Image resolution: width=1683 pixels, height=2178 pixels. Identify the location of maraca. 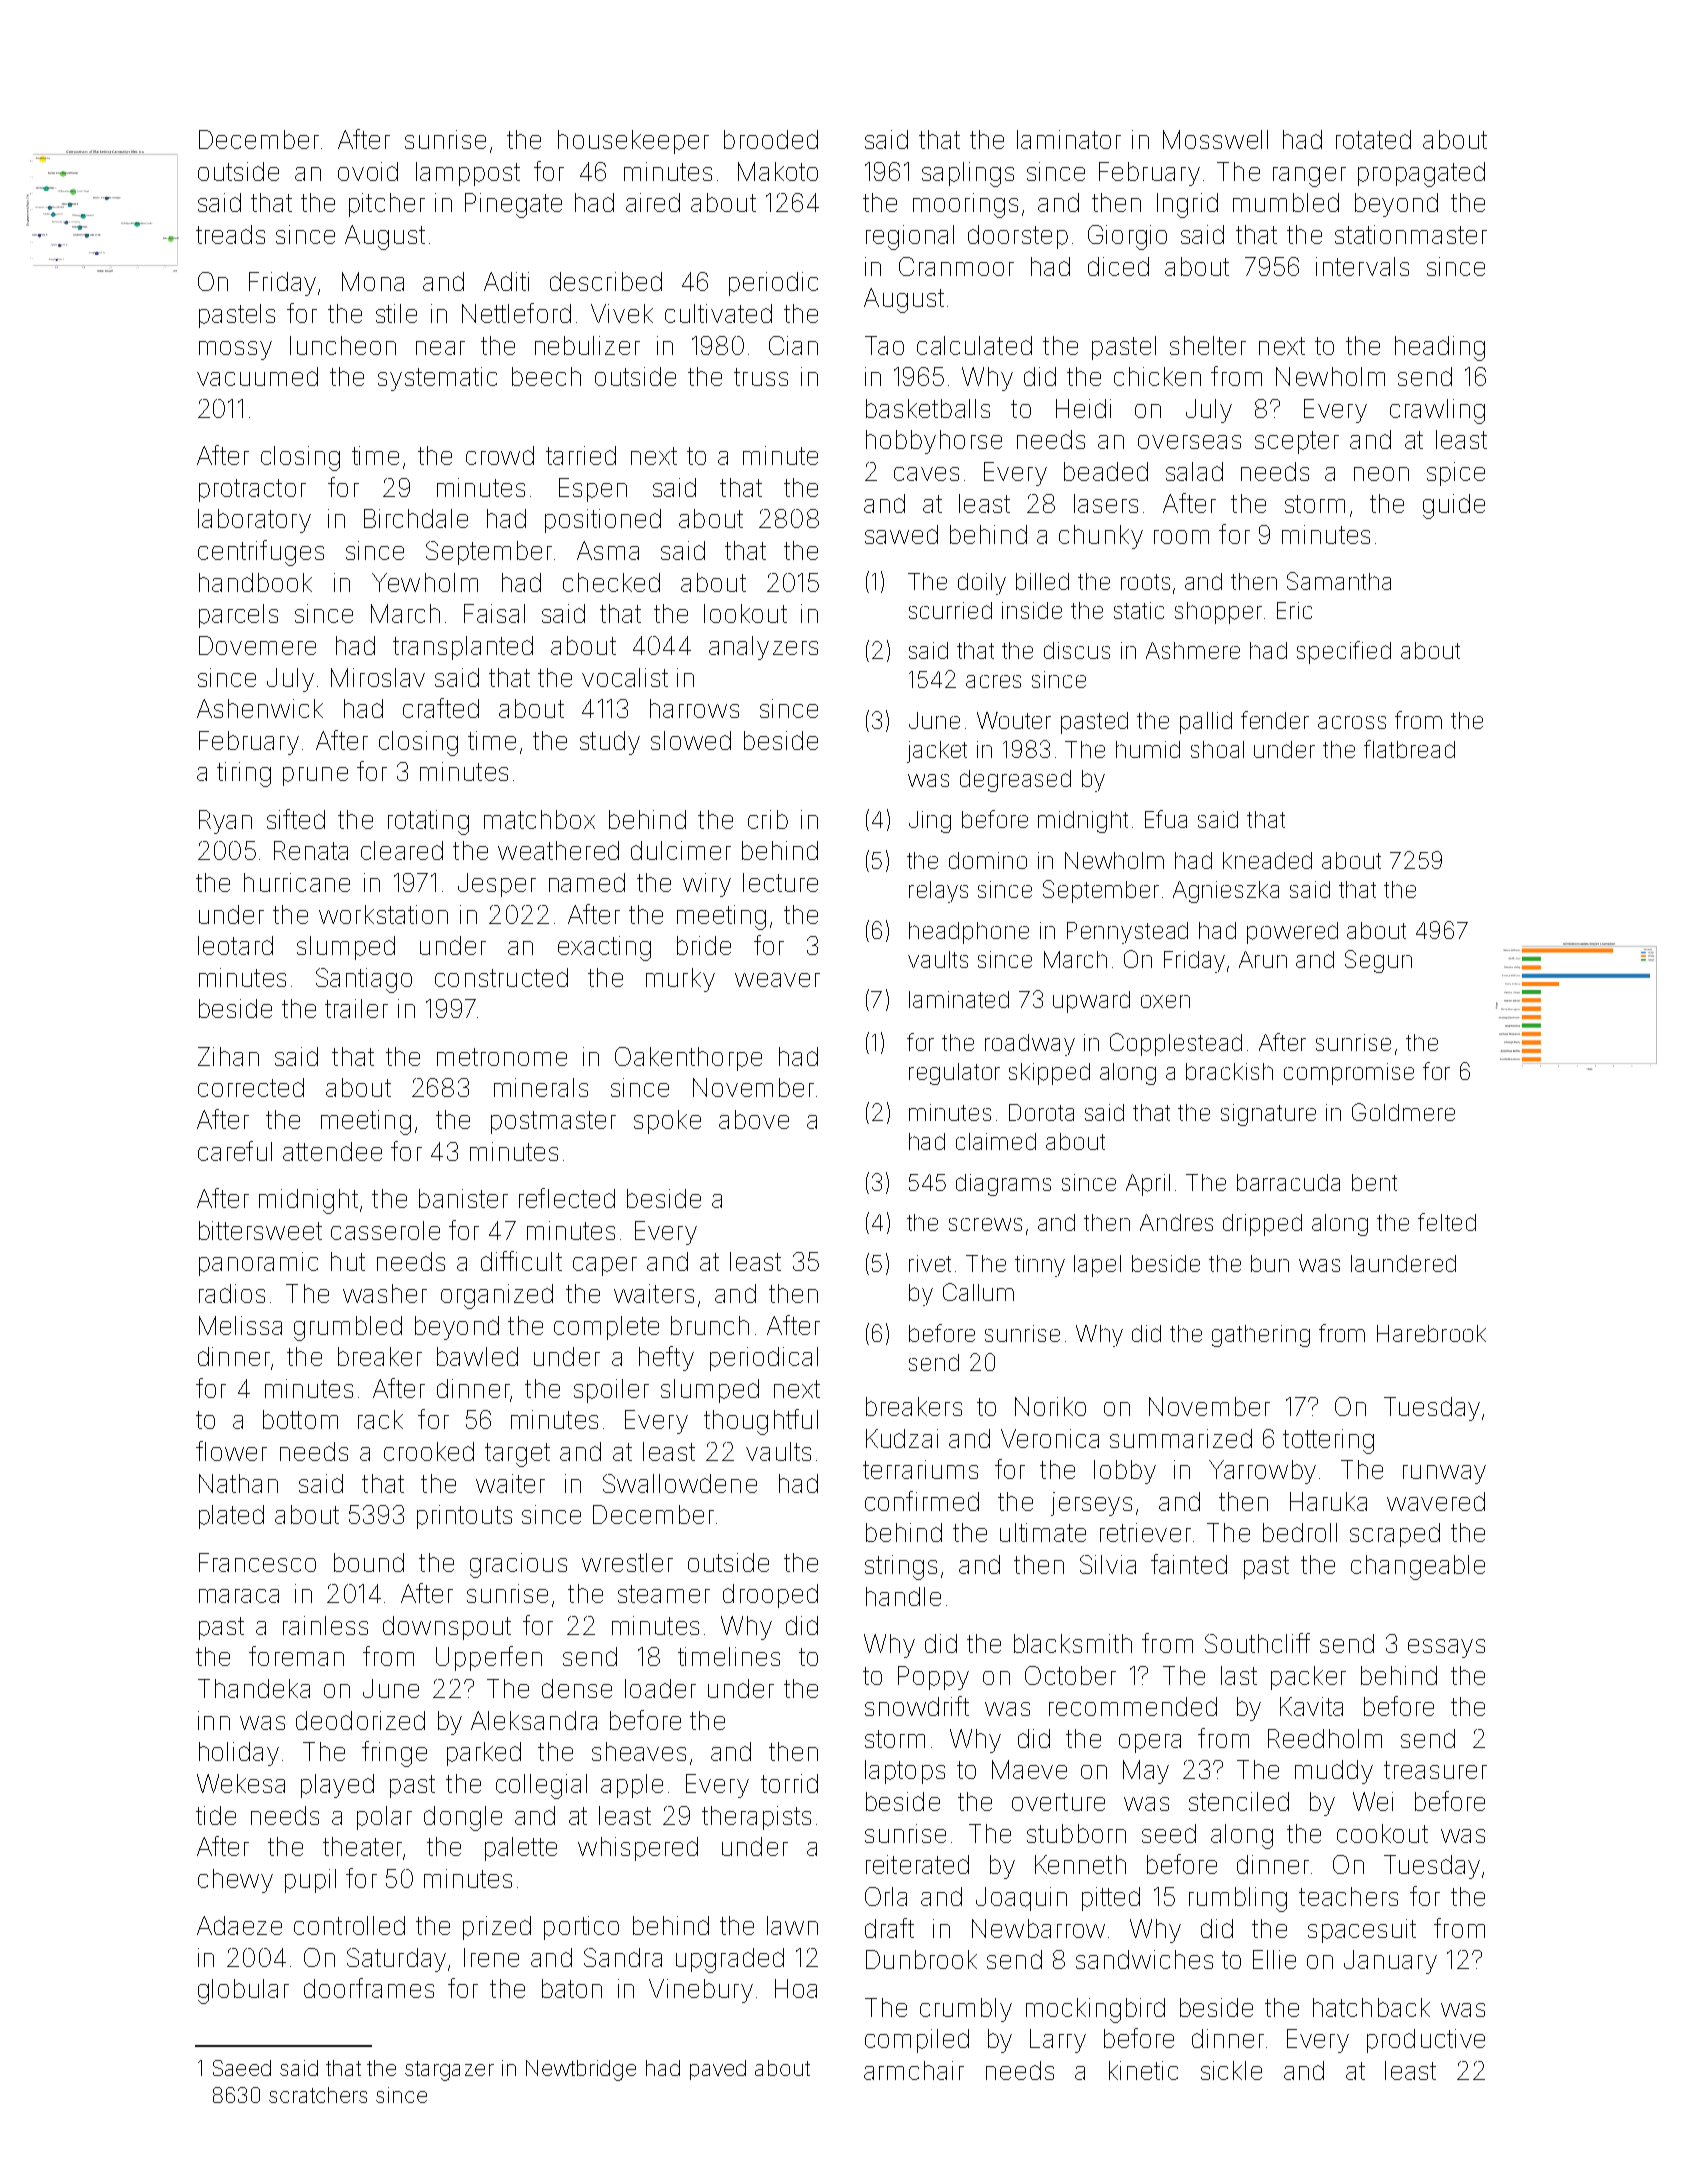
(239, 1596).
